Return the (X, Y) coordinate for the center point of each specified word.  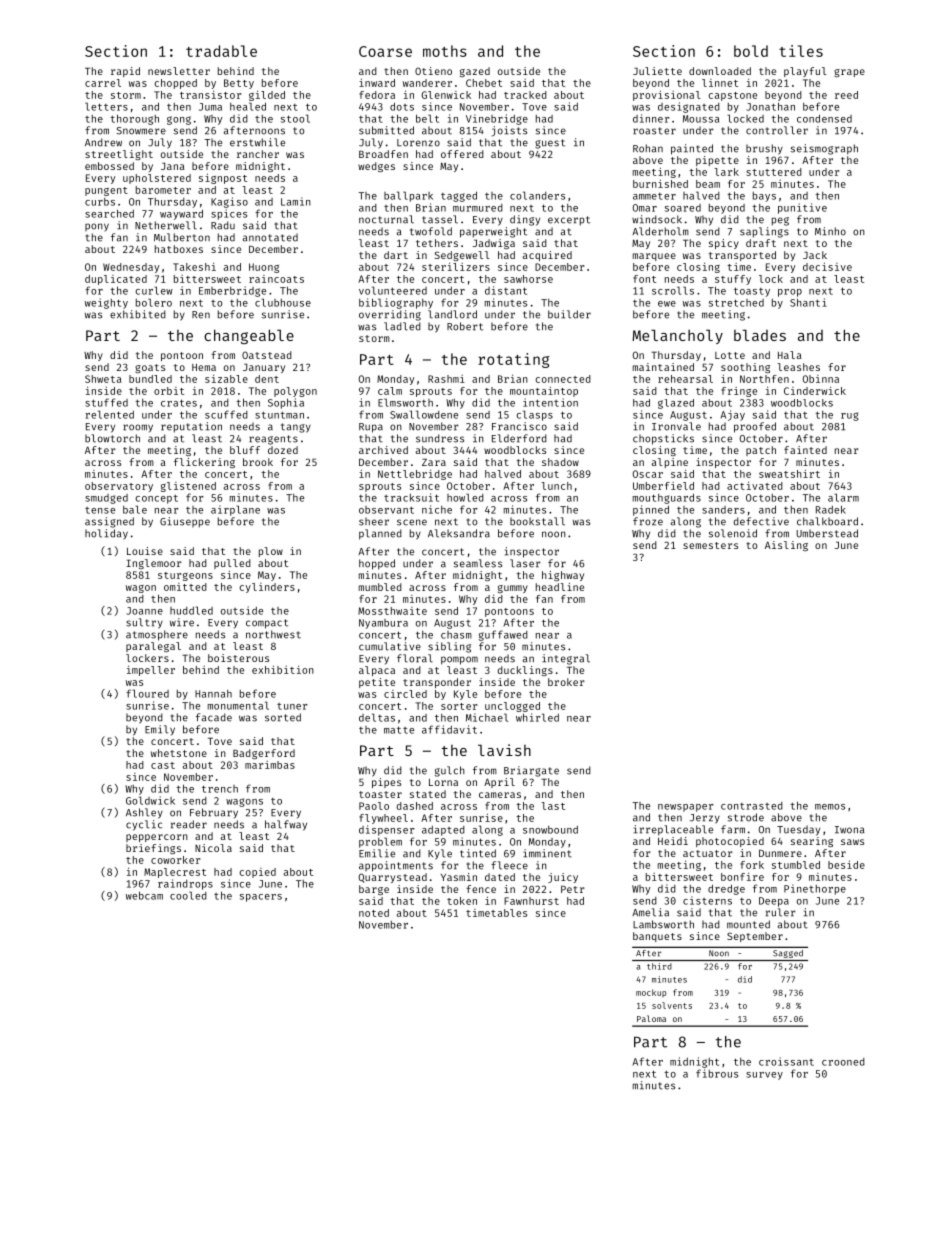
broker (566, 682)
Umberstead (827, 533)
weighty (106, 303)
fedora (377, 95)
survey (764, 1076)
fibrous (717, 1073)
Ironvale (676, 426)
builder (569, 314)
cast (163, 765)
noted (374, 913)
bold (751, 51)
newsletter (179, 71)
